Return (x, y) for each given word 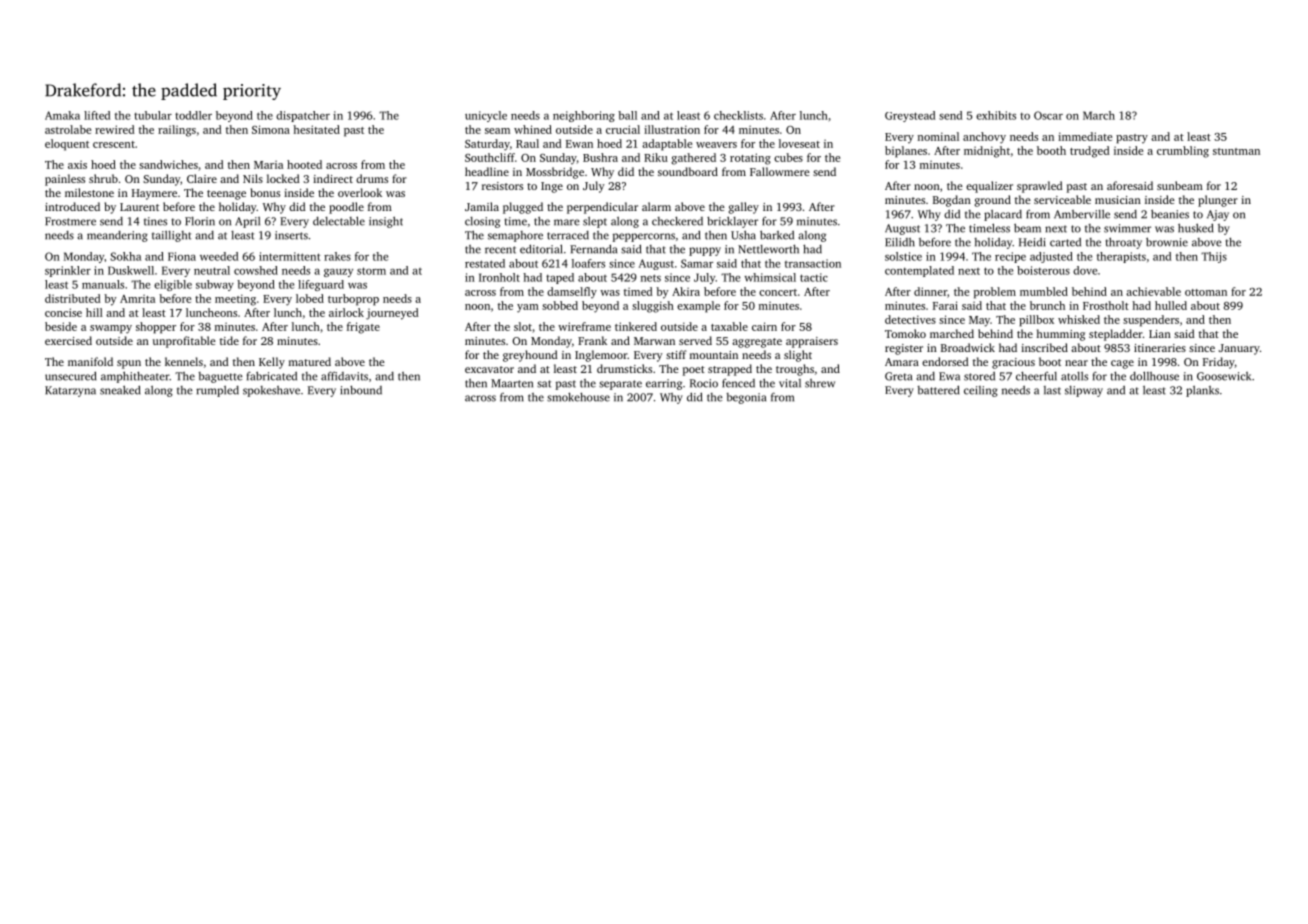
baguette (220, 377)
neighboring (584, 116)
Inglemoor (601, 356)
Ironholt (499, 277)
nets (651, 278)
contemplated (919, 271)
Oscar (1048, 115)
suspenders (1151, 321)
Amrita (137, 299)
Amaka (62, 115)
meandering (117, 236)
